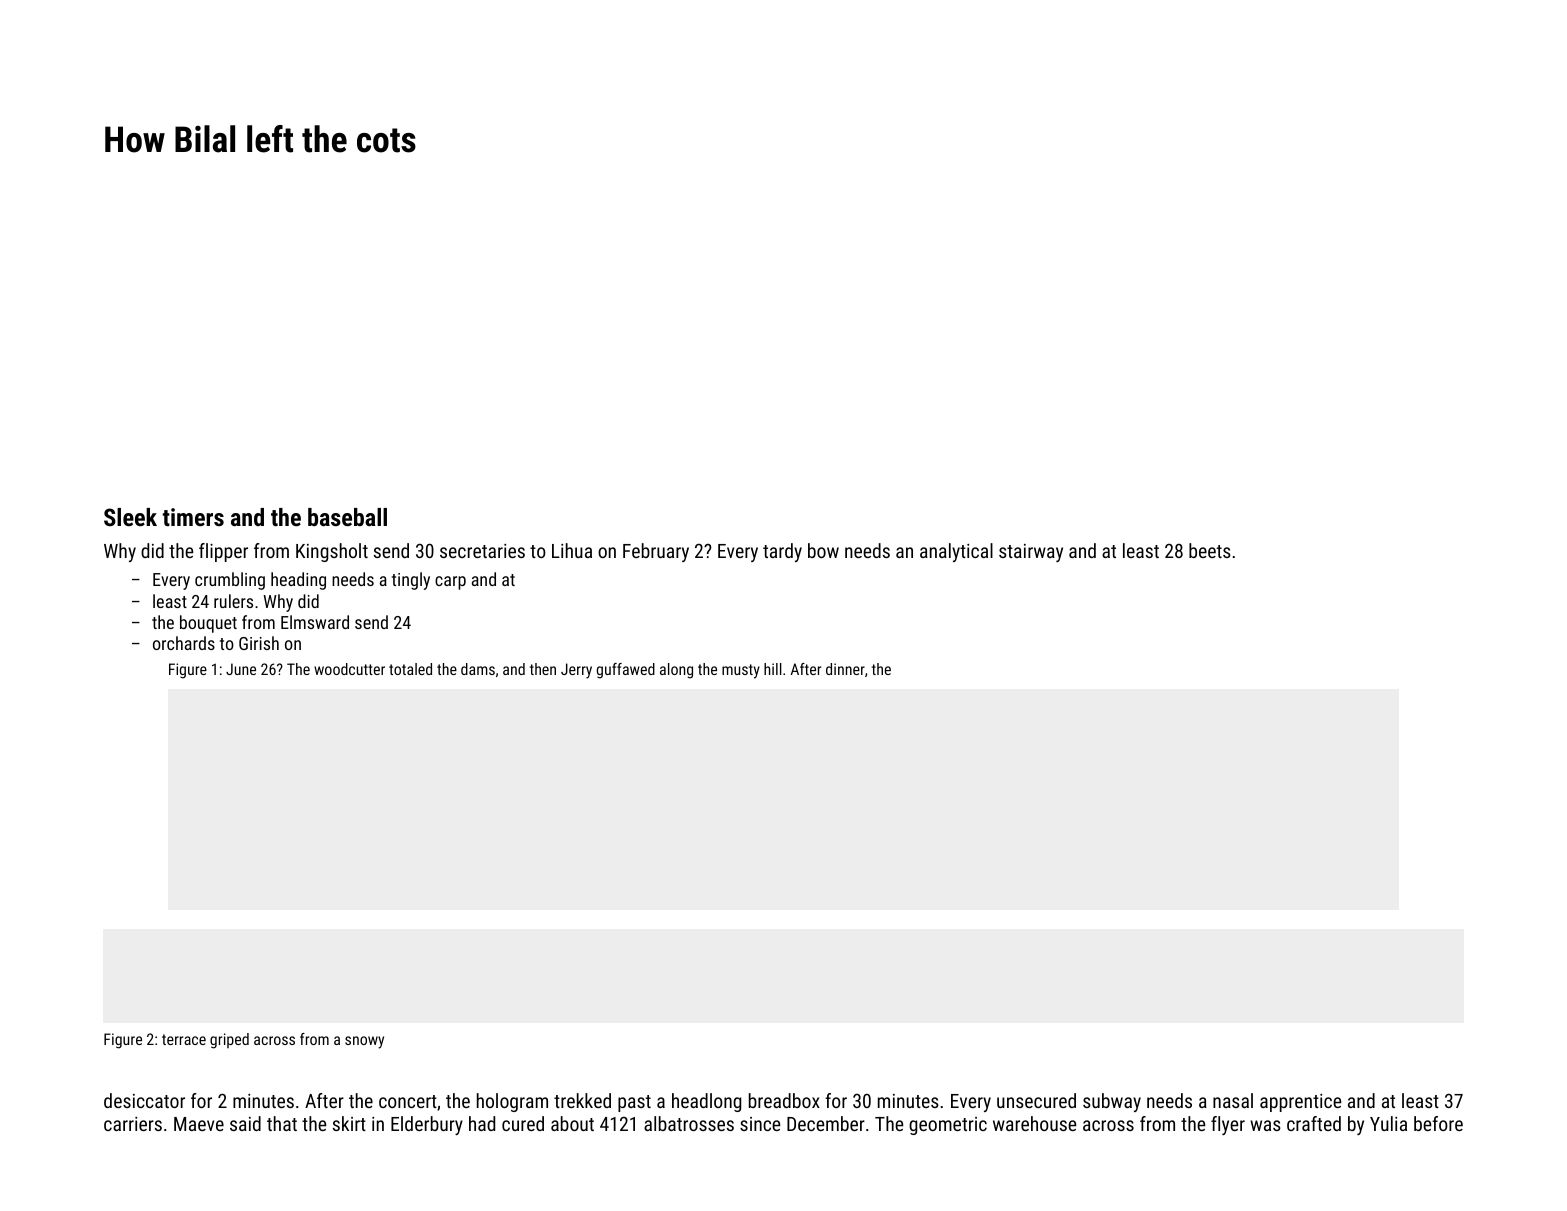 This document has height=1211, width=1567. What do you see at coordinates (1031, 553) in the document?
I see `stairway` at bounding box center [1031, 553].
